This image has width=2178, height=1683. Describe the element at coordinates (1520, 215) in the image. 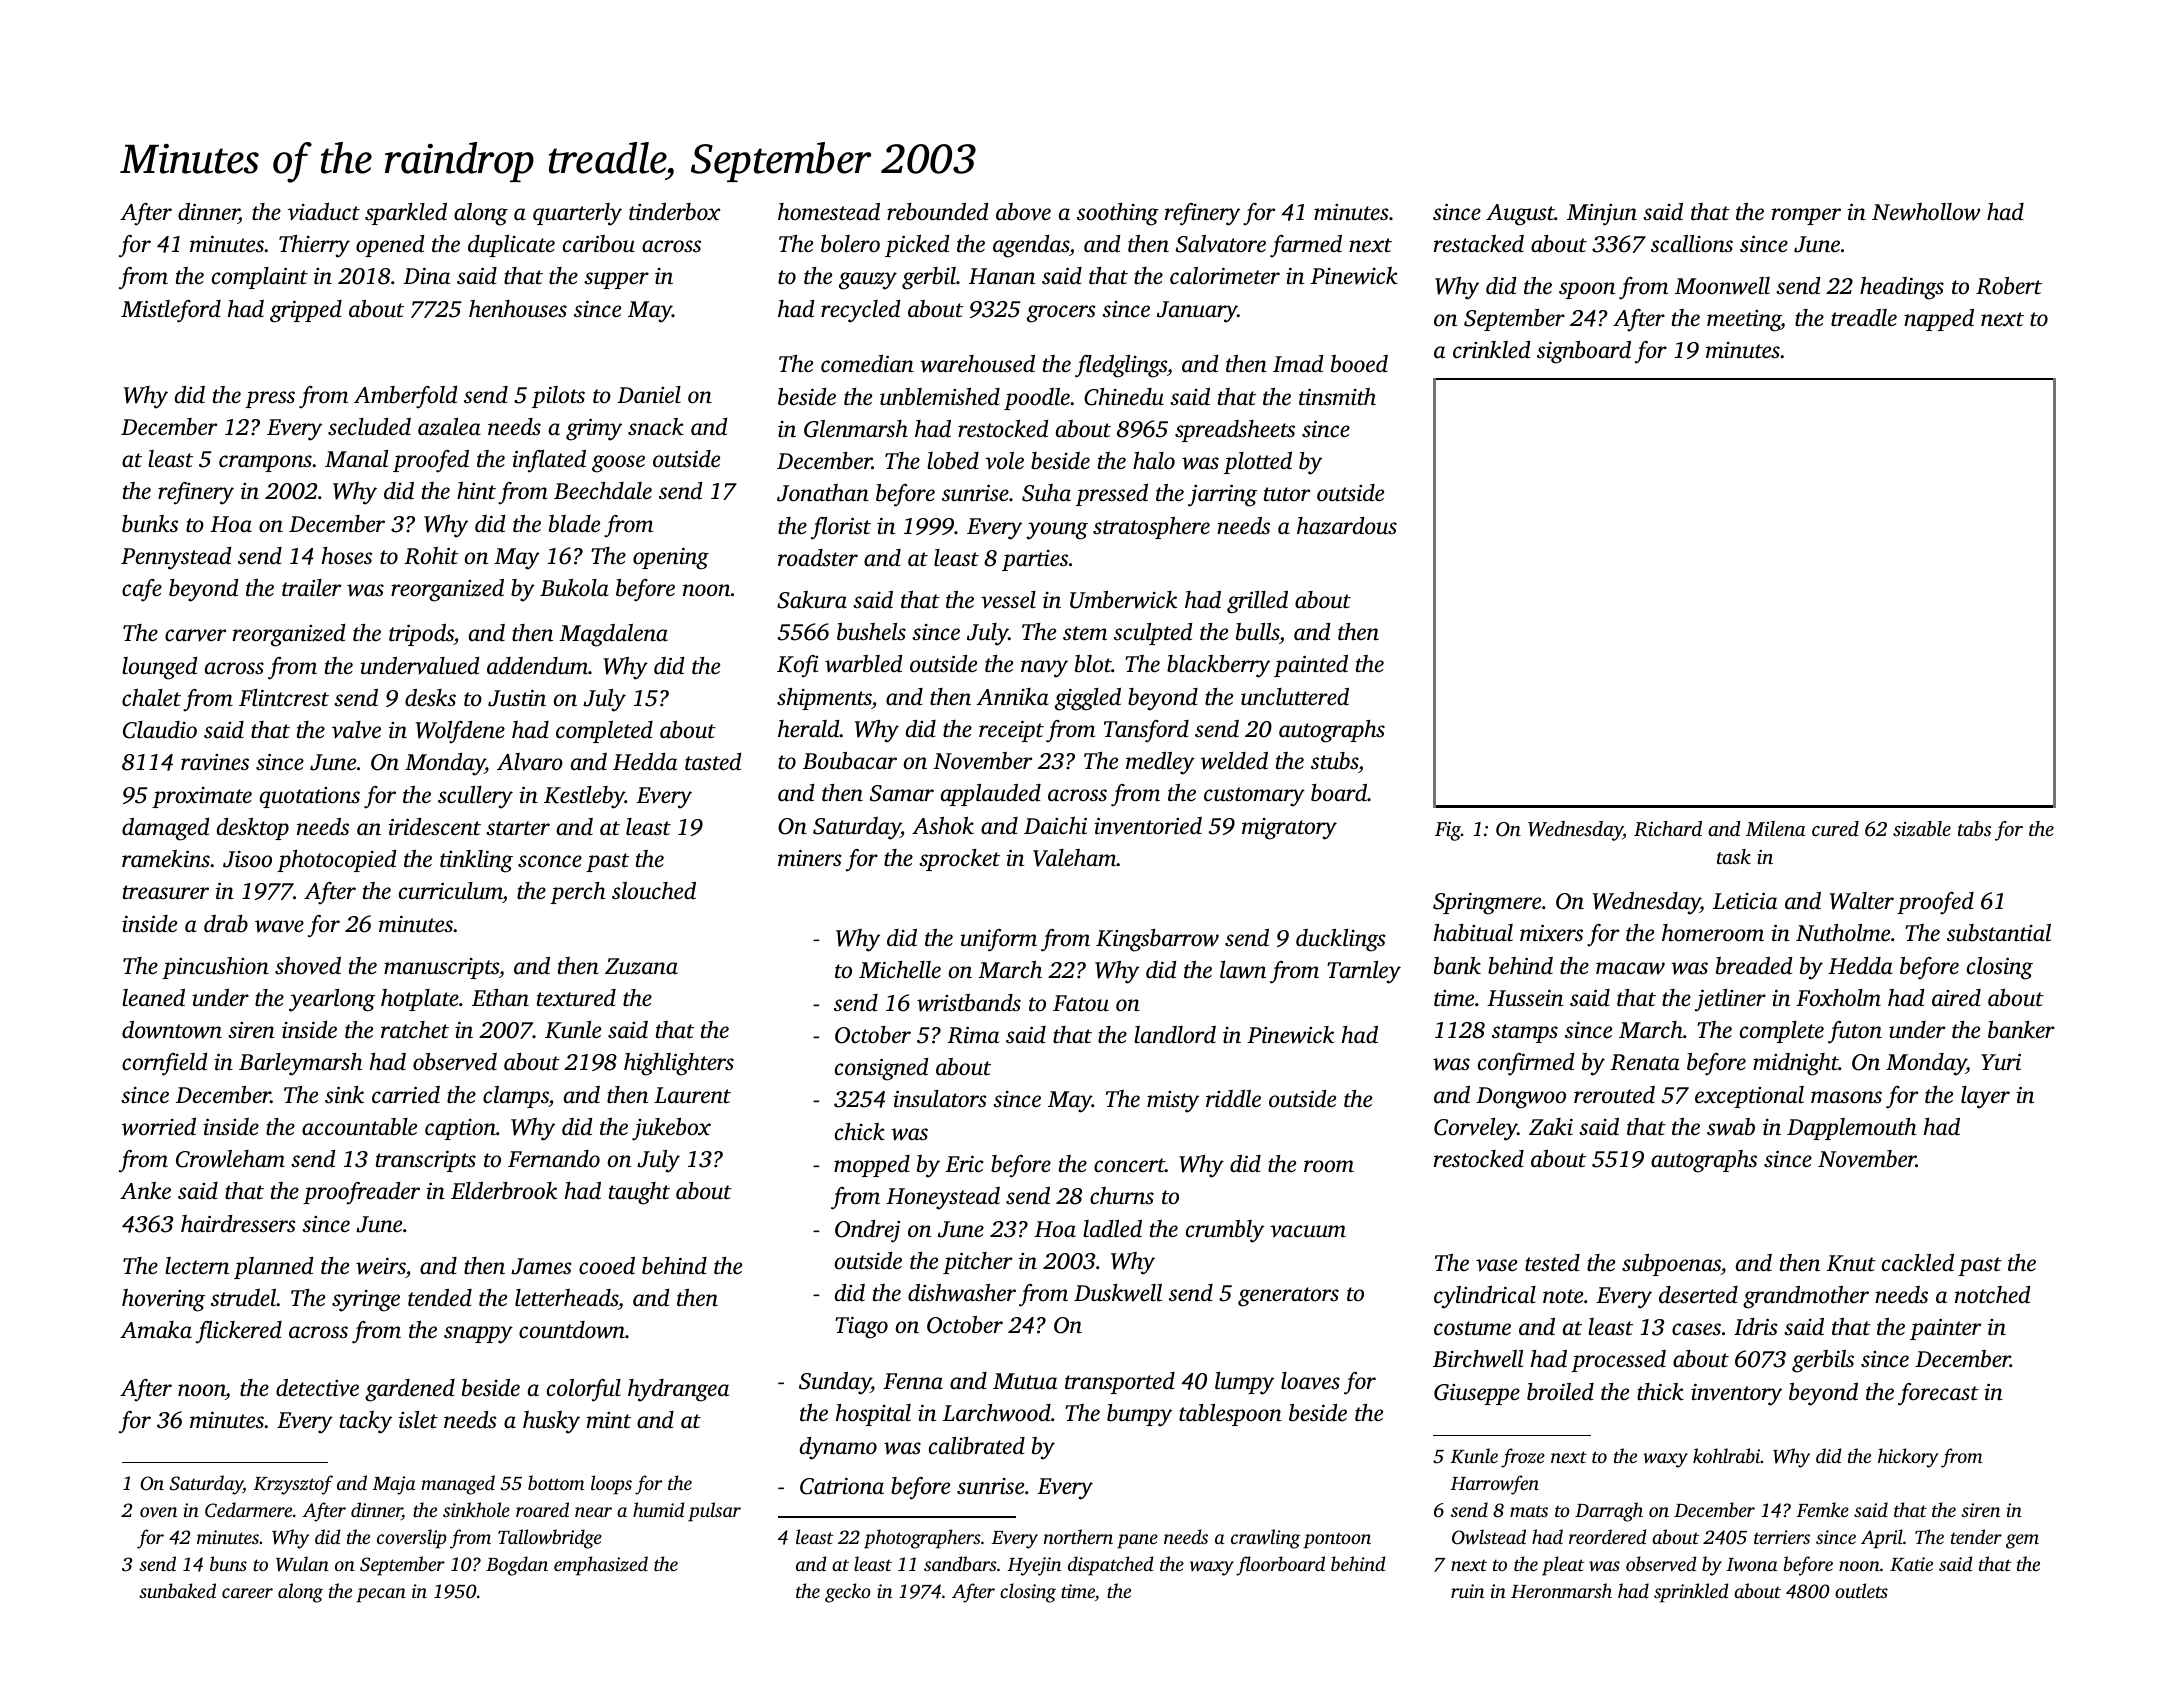

I see `August` at that location.
